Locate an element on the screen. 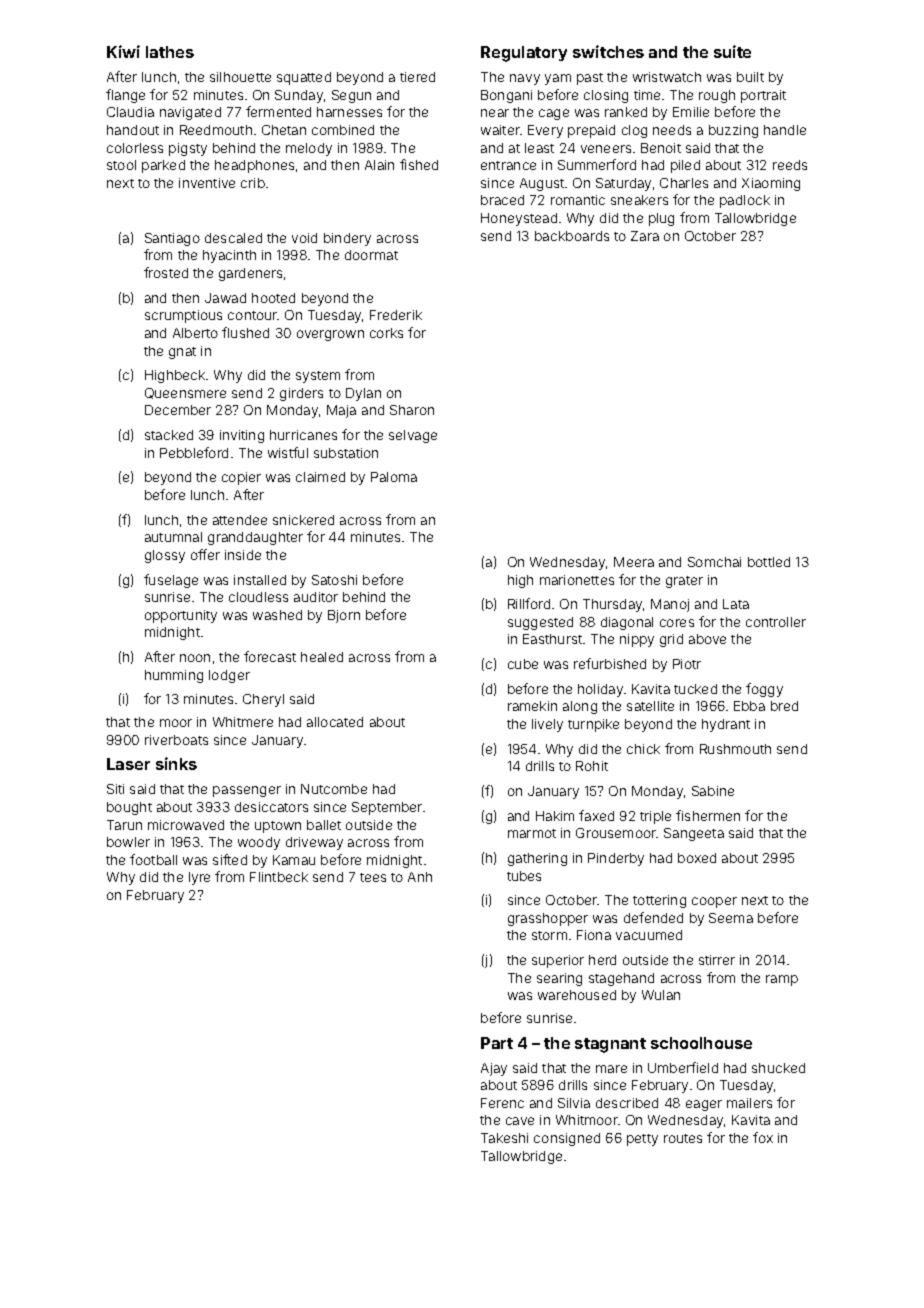 Image resolution: width=924 pixels, height=1308 pixels. marmot is located at coordinates (532, 833).
